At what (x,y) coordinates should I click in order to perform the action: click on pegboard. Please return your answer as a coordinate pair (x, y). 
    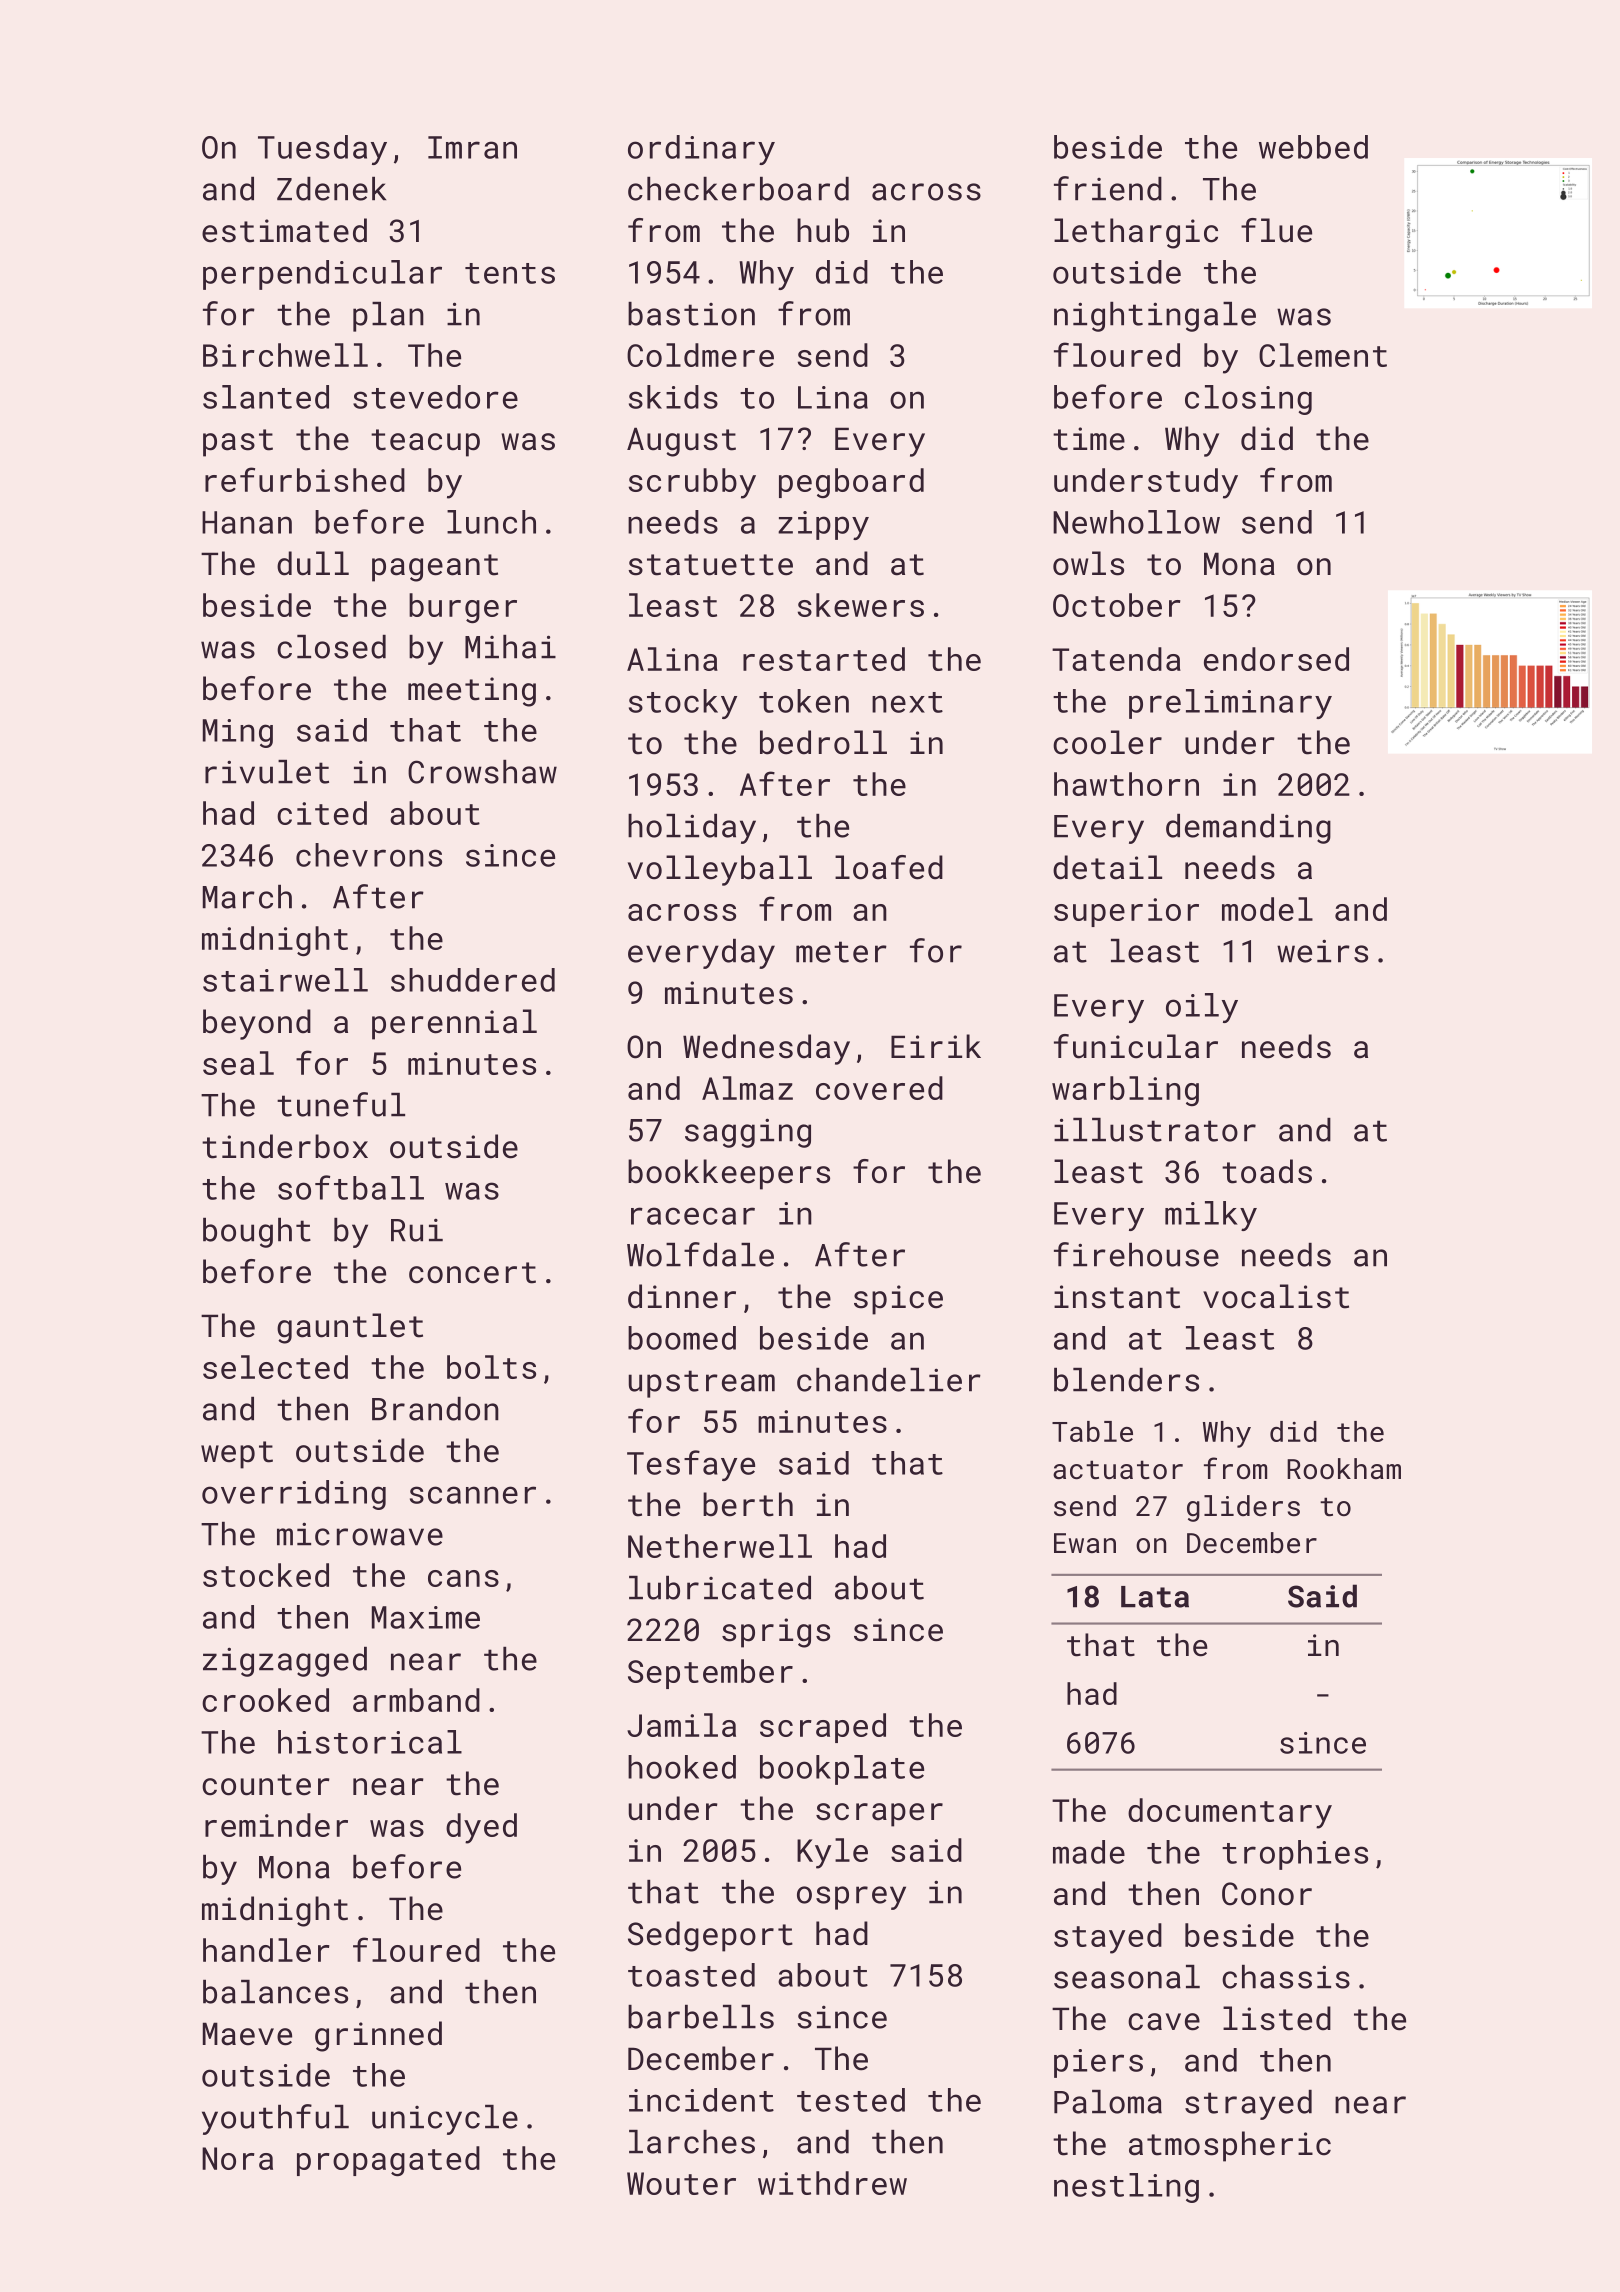
    Looking at the image, I should click on (851, 483).
